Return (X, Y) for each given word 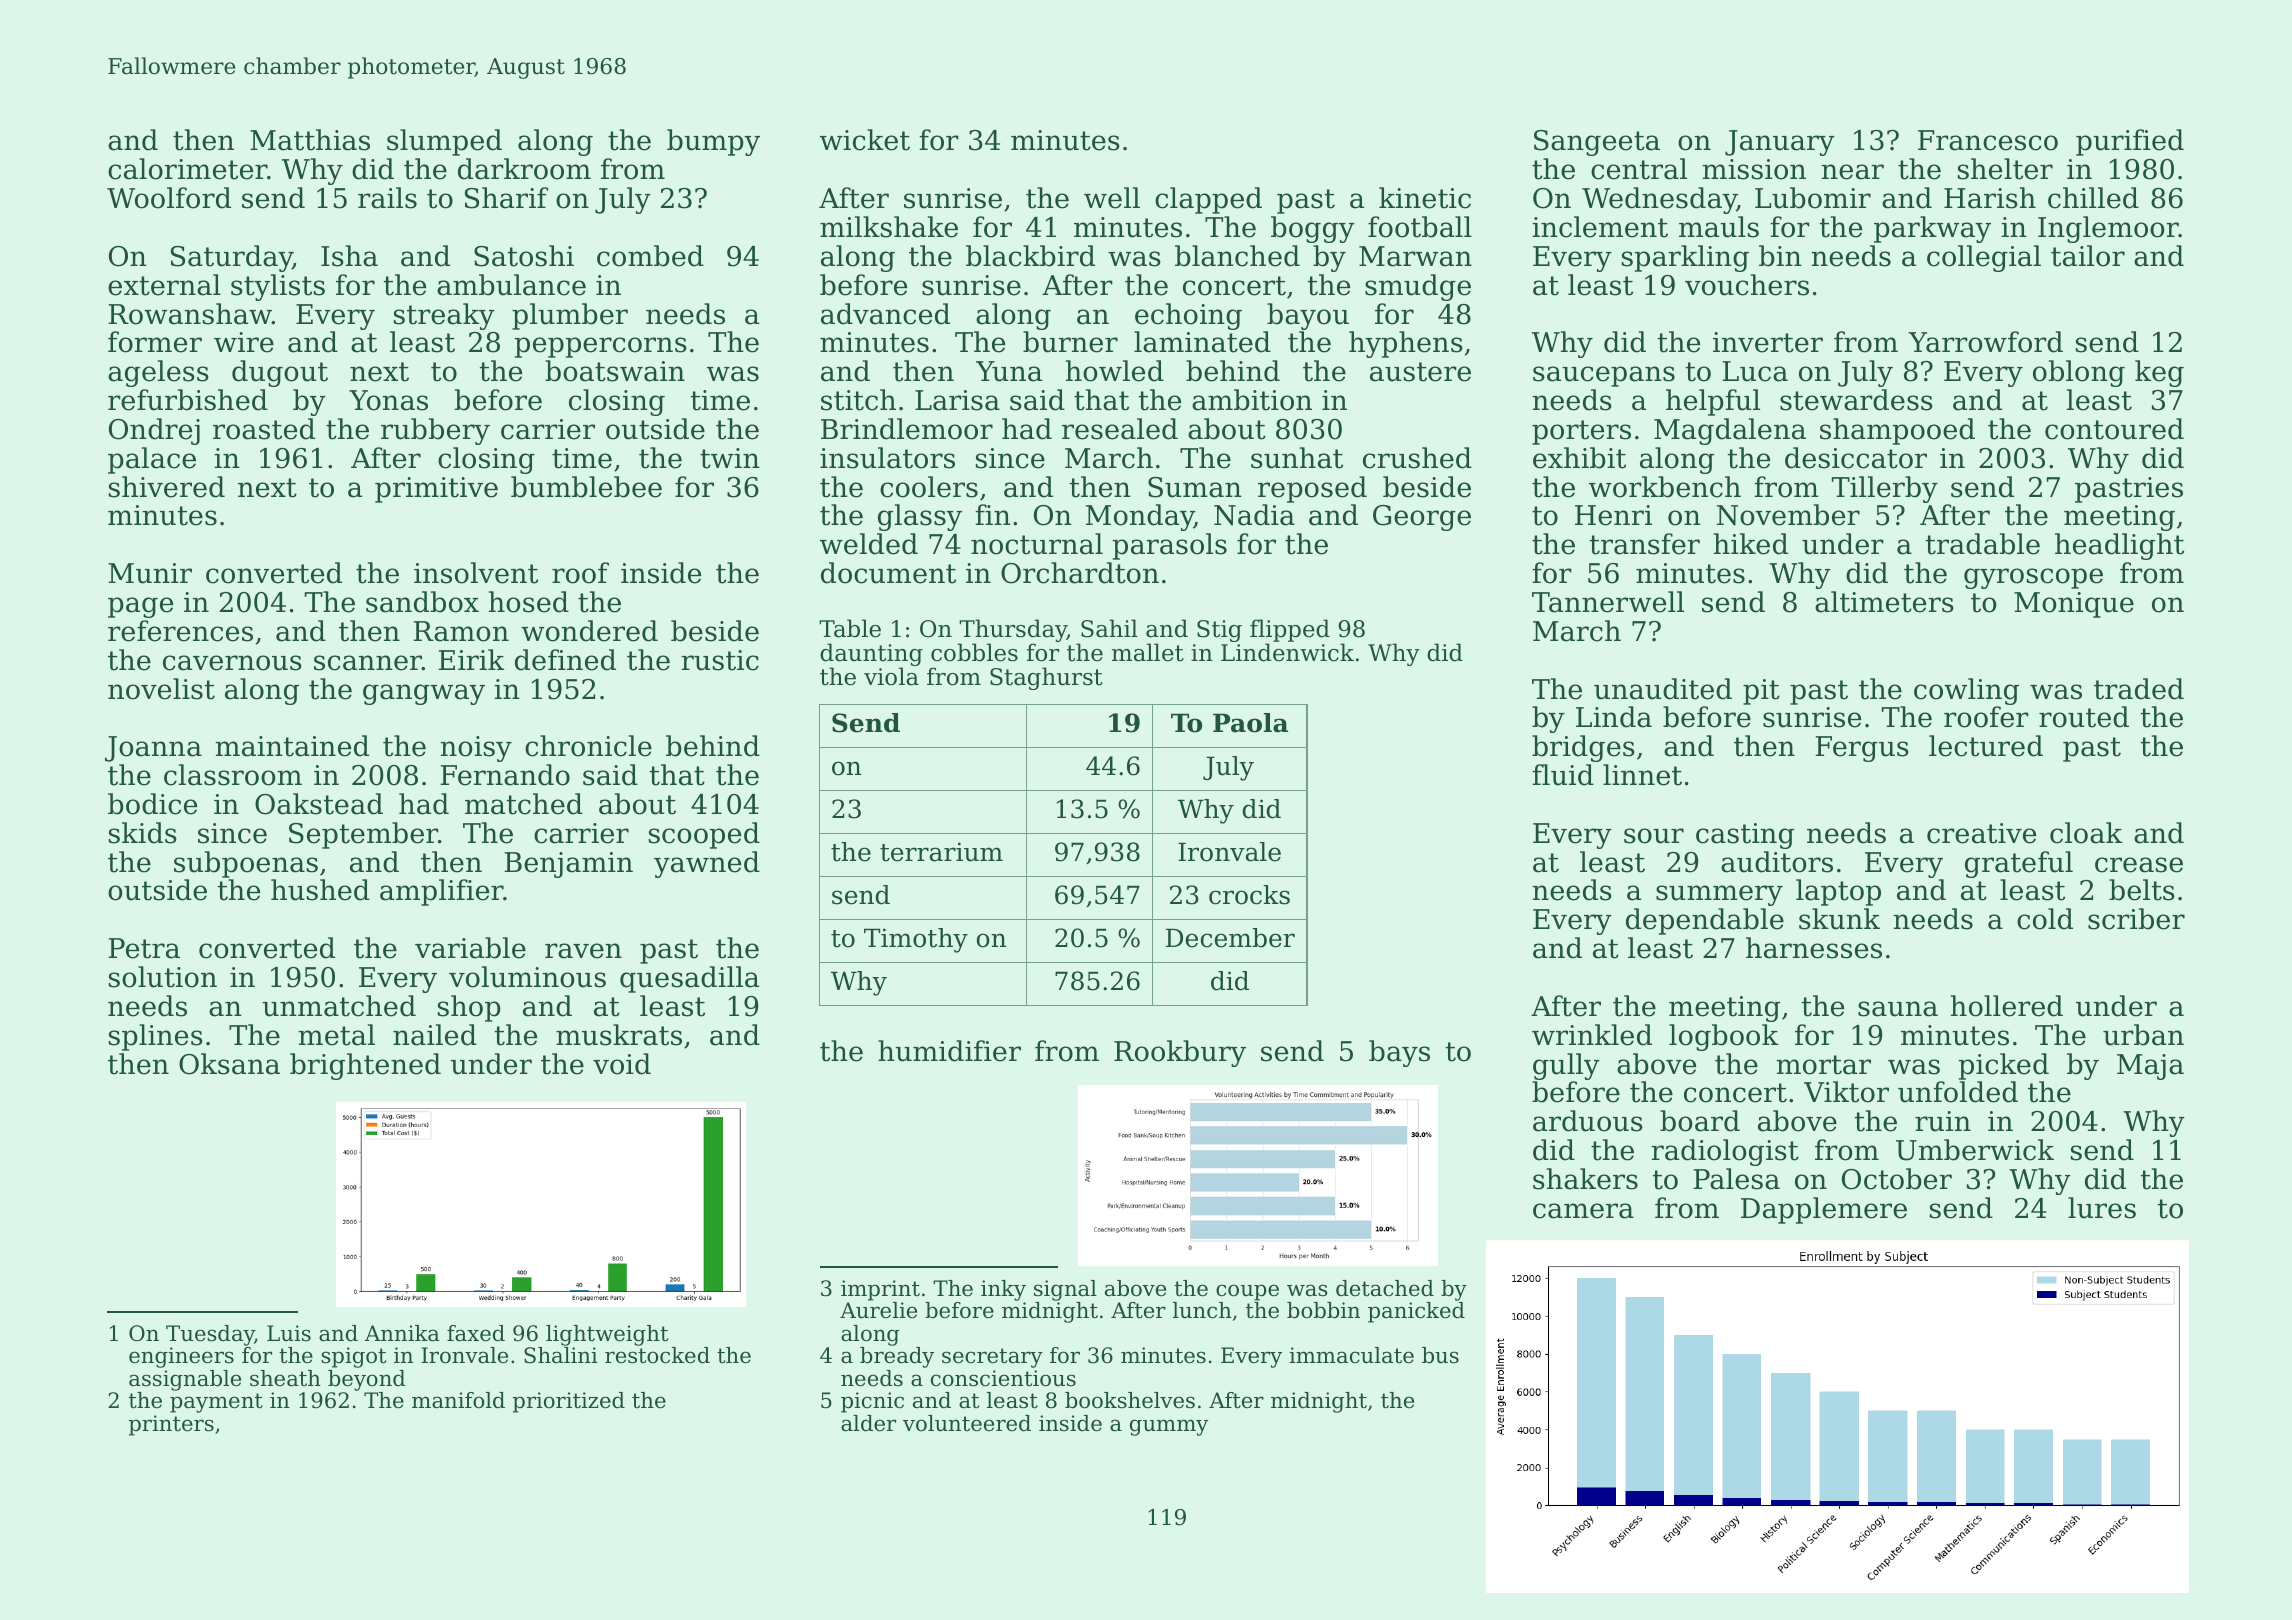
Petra (144, 948)
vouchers (1747, 285)
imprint (880, 1290)
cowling (1966, 691)
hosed (529, 602)
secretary (992, 1358)
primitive (436, 490)
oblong (2079, 373)
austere (1420, 372)
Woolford (169, 198)
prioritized (569, 1402)
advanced (885, 314)
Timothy (916, 940)
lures (2102, 1208)
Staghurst (1046, 678)
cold (2045, 919)
